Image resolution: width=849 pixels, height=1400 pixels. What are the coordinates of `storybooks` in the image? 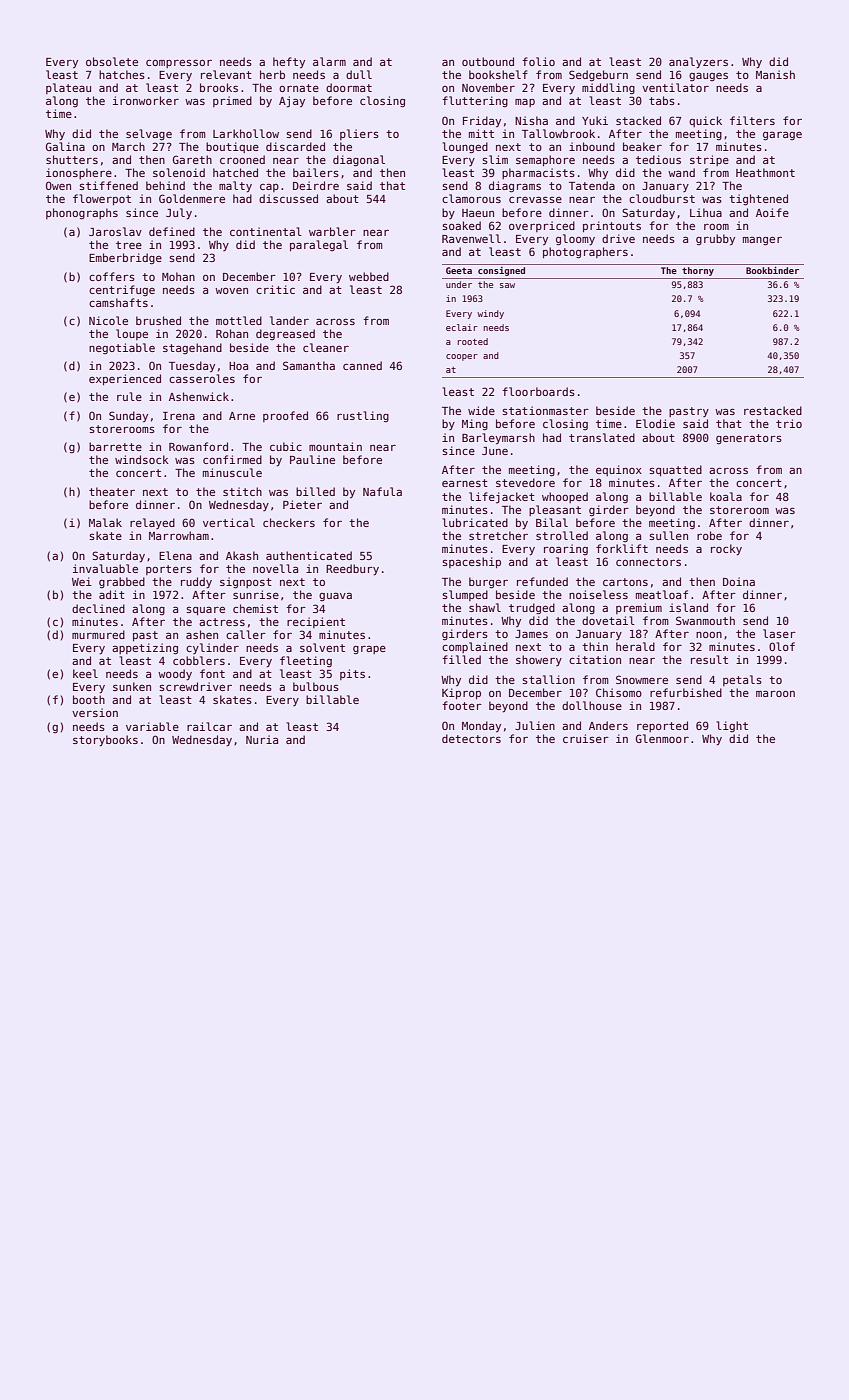 It's located at (105, 741).
